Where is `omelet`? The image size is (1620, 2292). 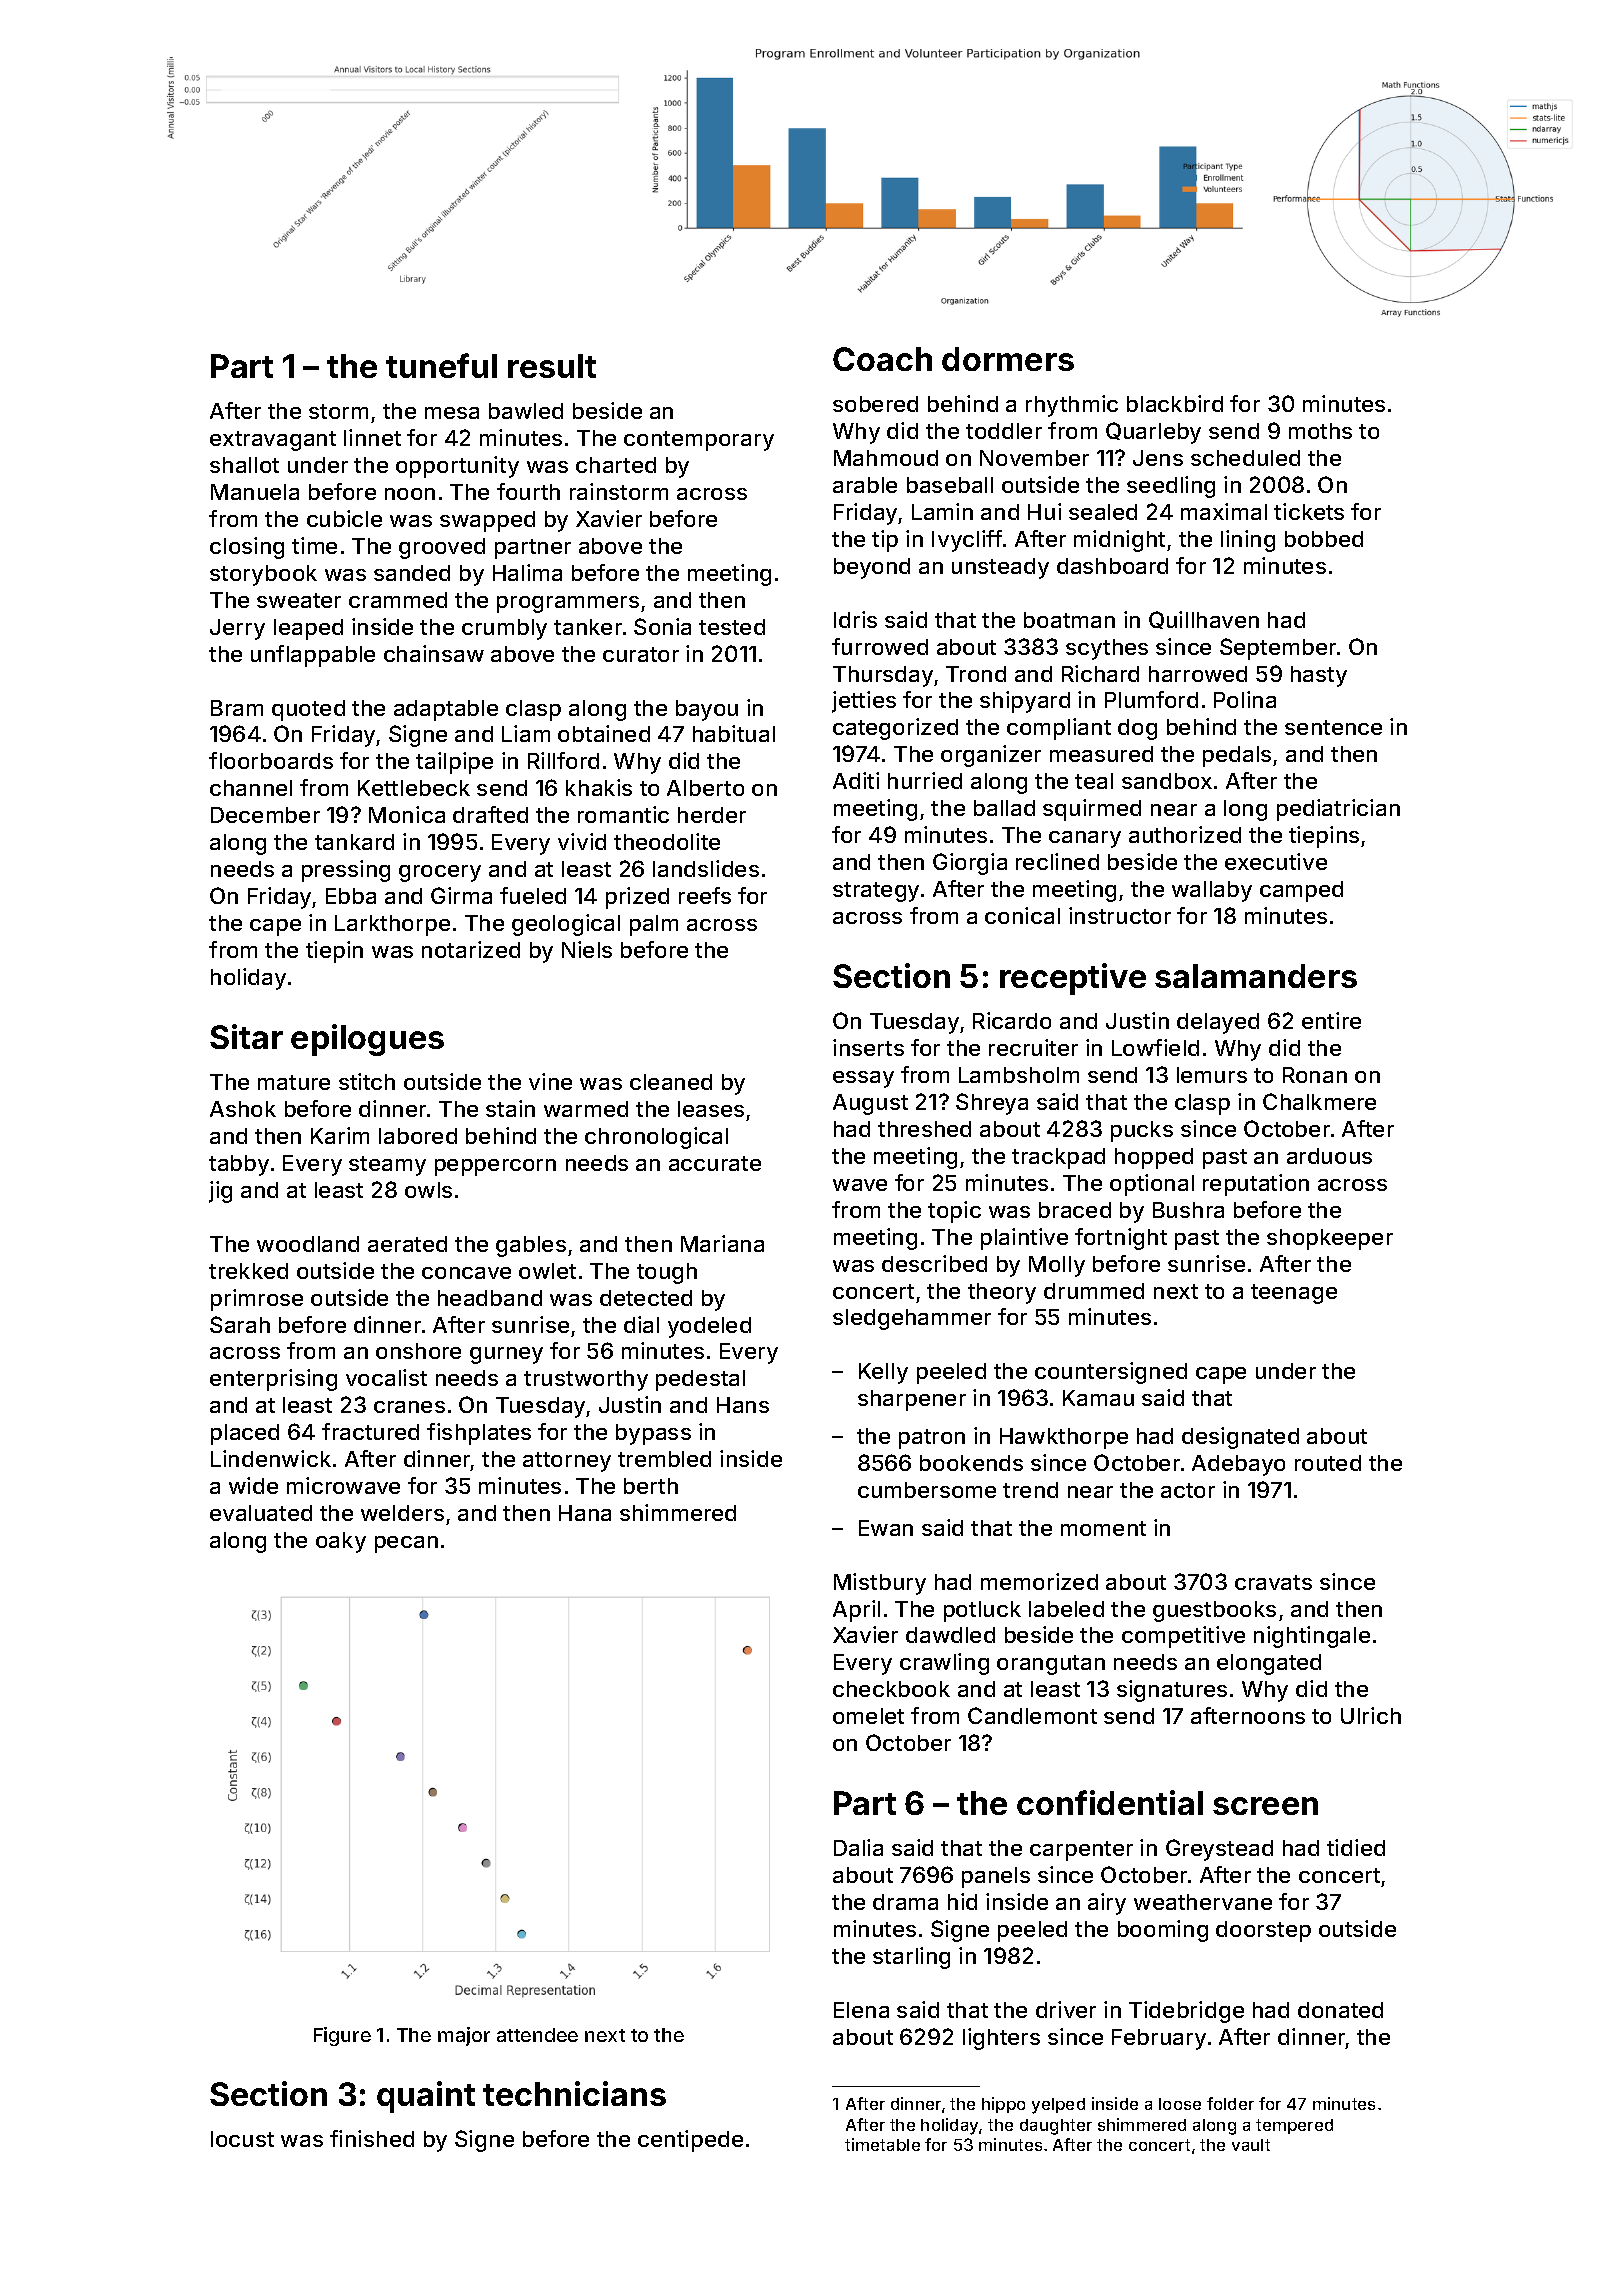
omelet is located at coordinates (868, 1716).
